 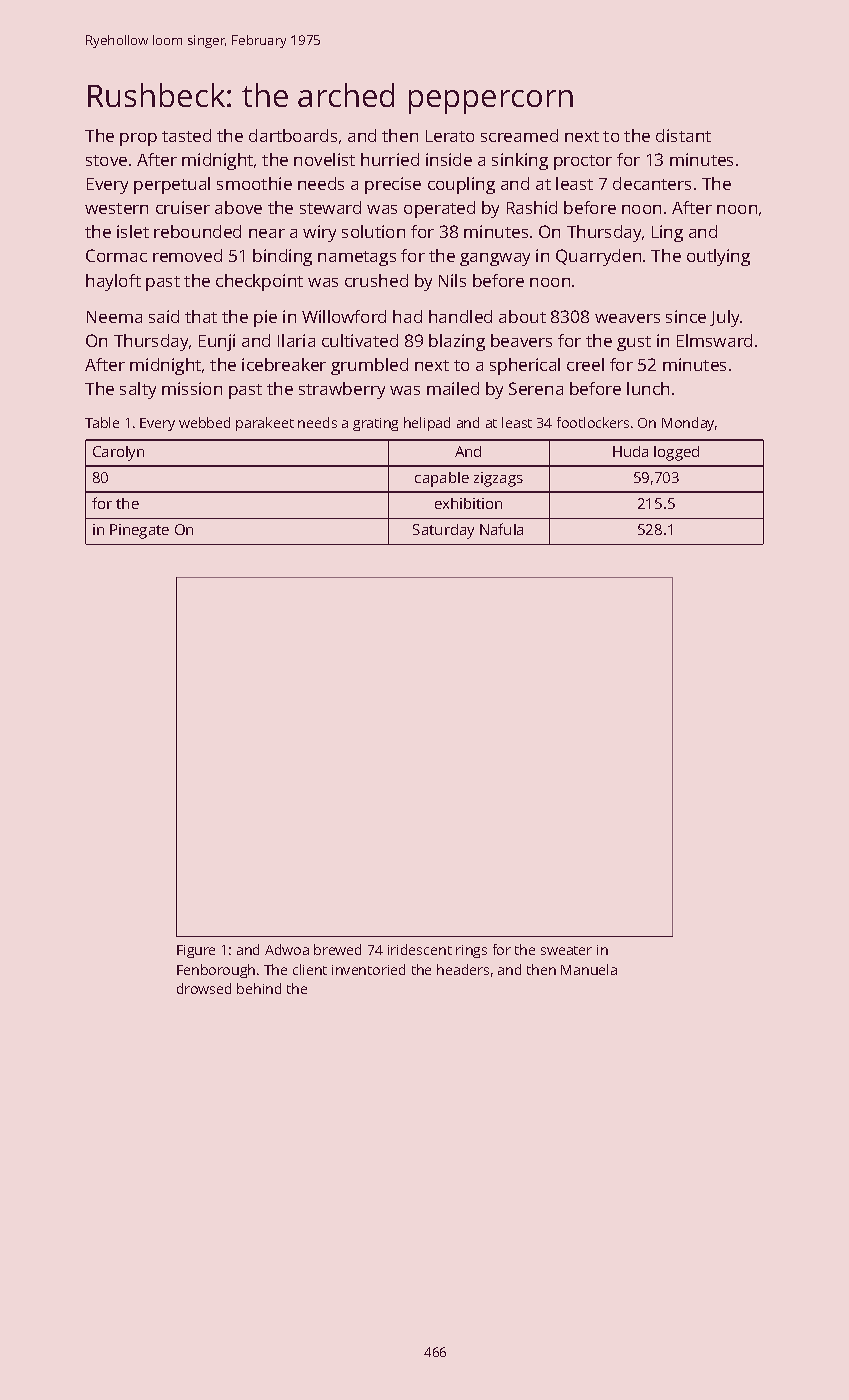 What do you see at coordinates (439, 209) in the screenshot?
I see `operated` at bounding box center [439, 209].
